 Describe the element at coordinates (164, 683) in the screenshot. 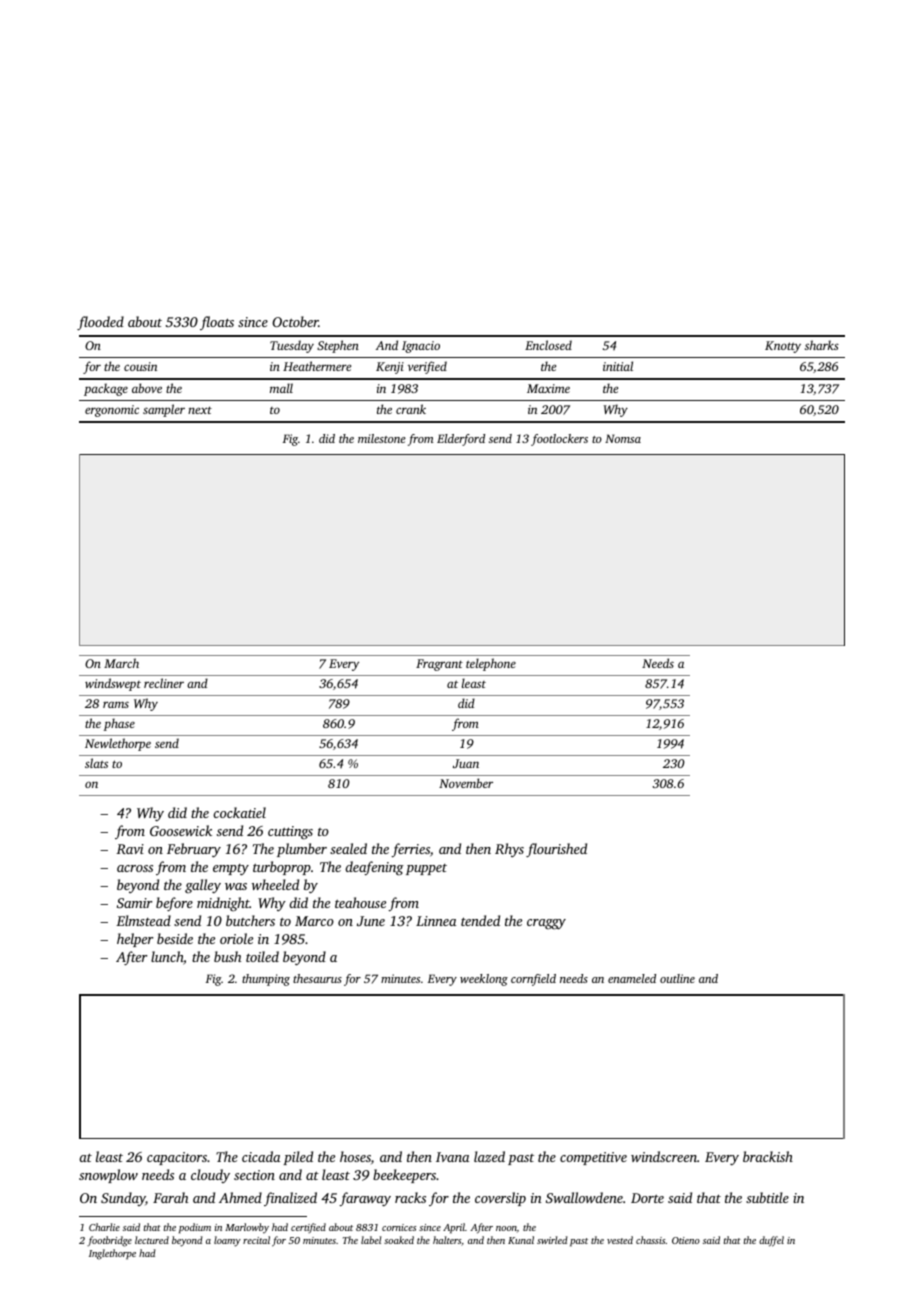

I see `recliner` at that location.
